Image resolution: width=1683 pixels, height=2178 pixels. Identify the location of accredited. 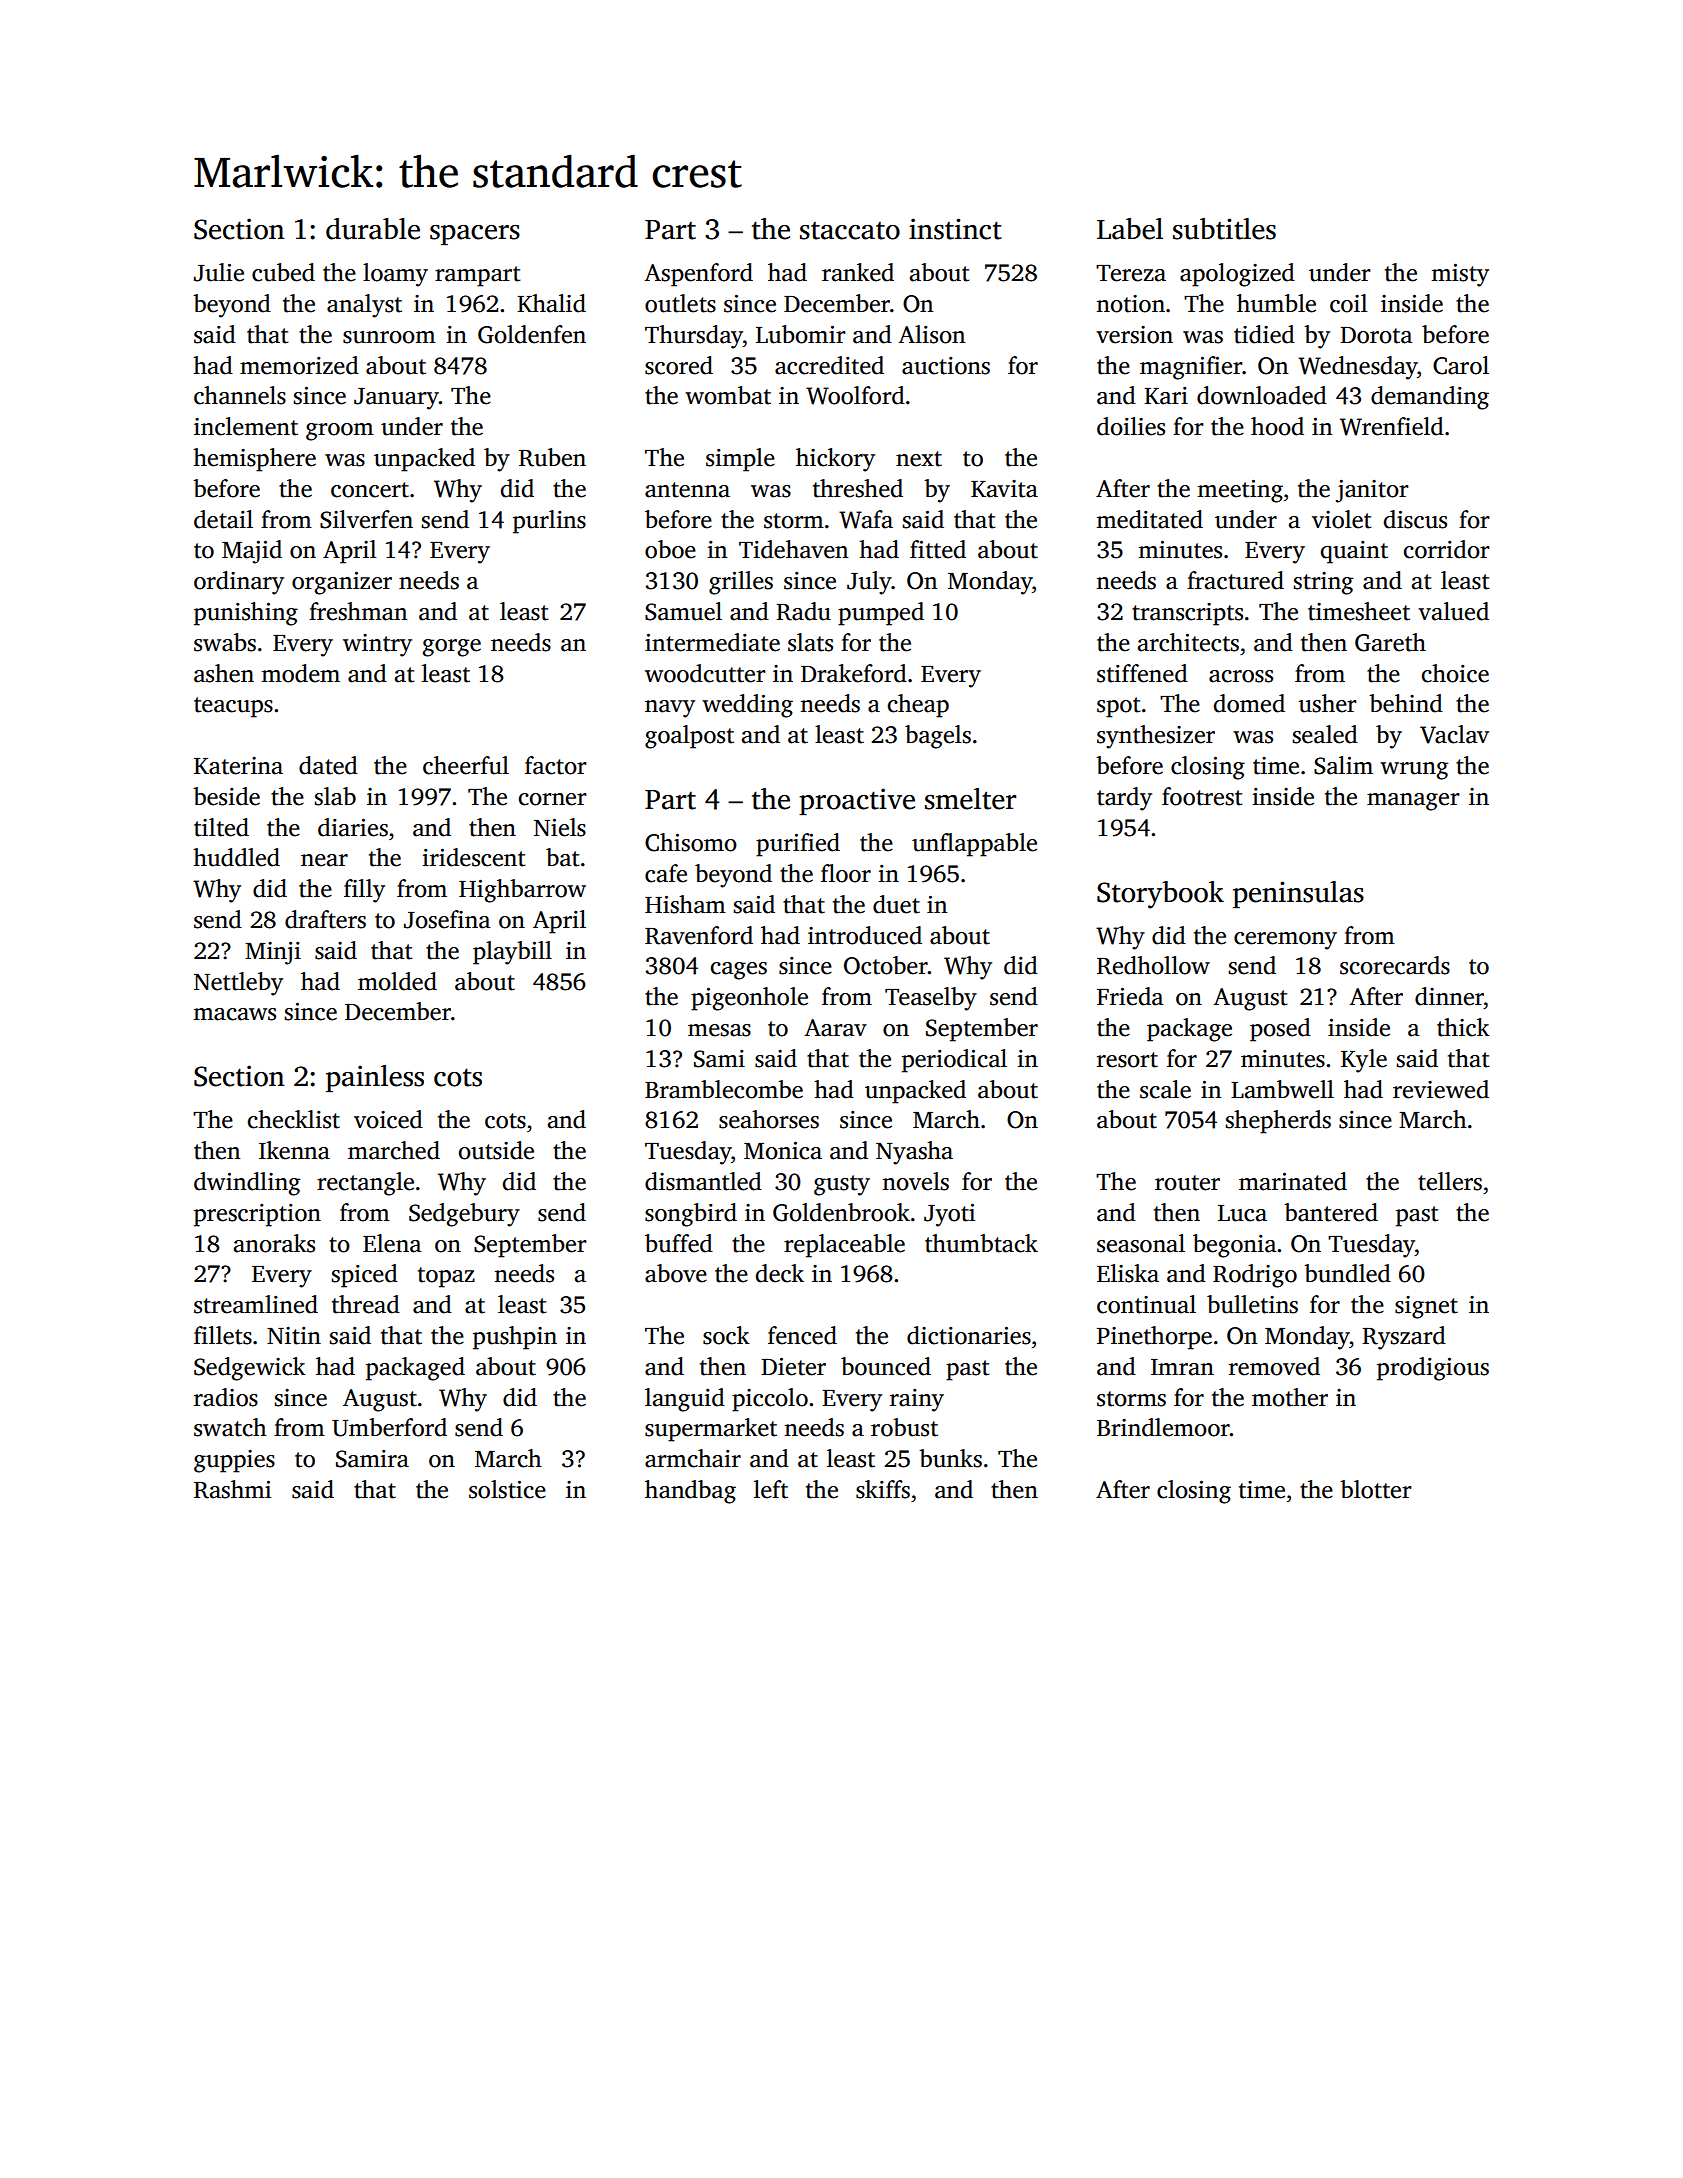
(829, 365).
